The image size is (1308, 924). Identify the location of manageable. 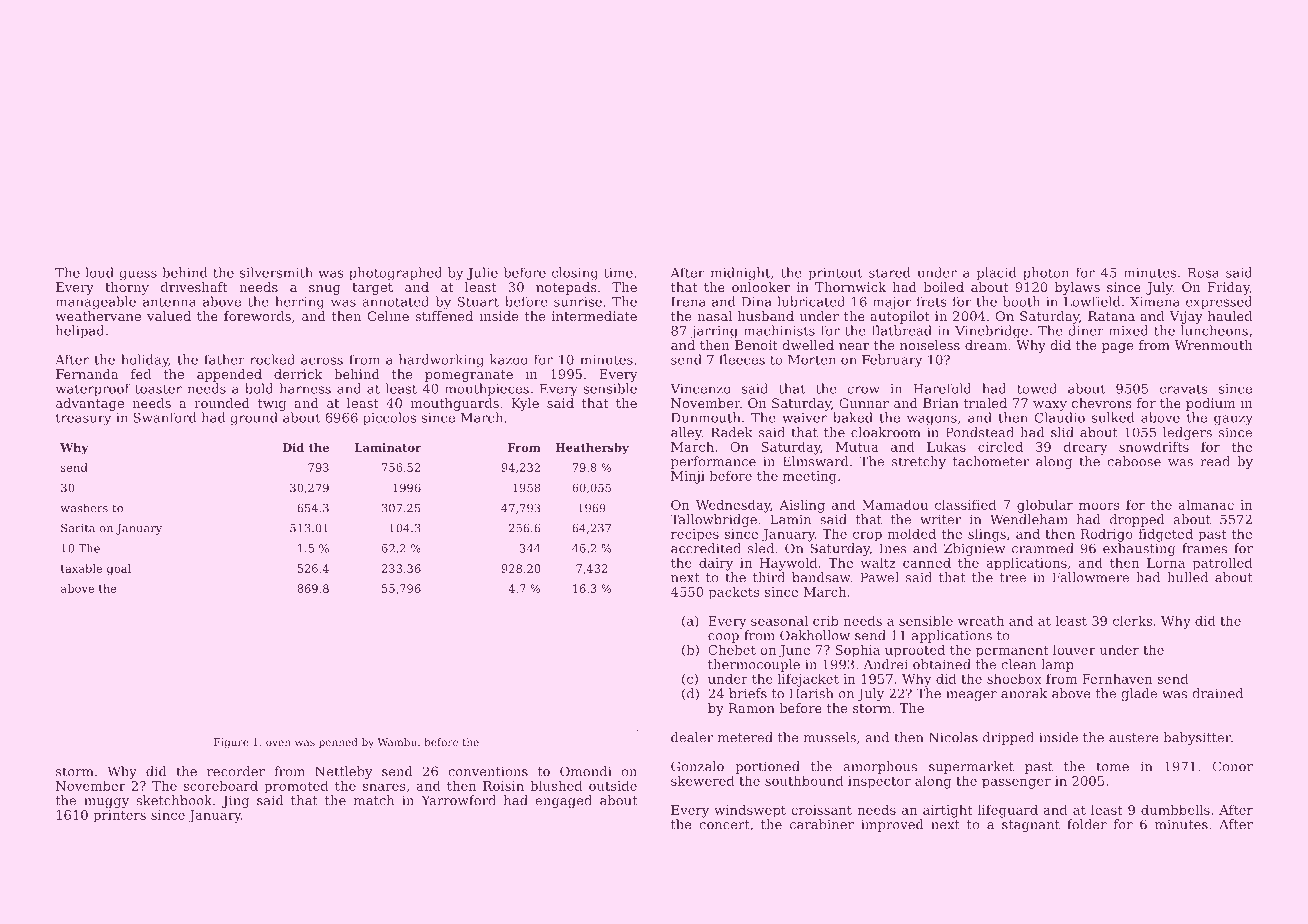
(96, 303).
